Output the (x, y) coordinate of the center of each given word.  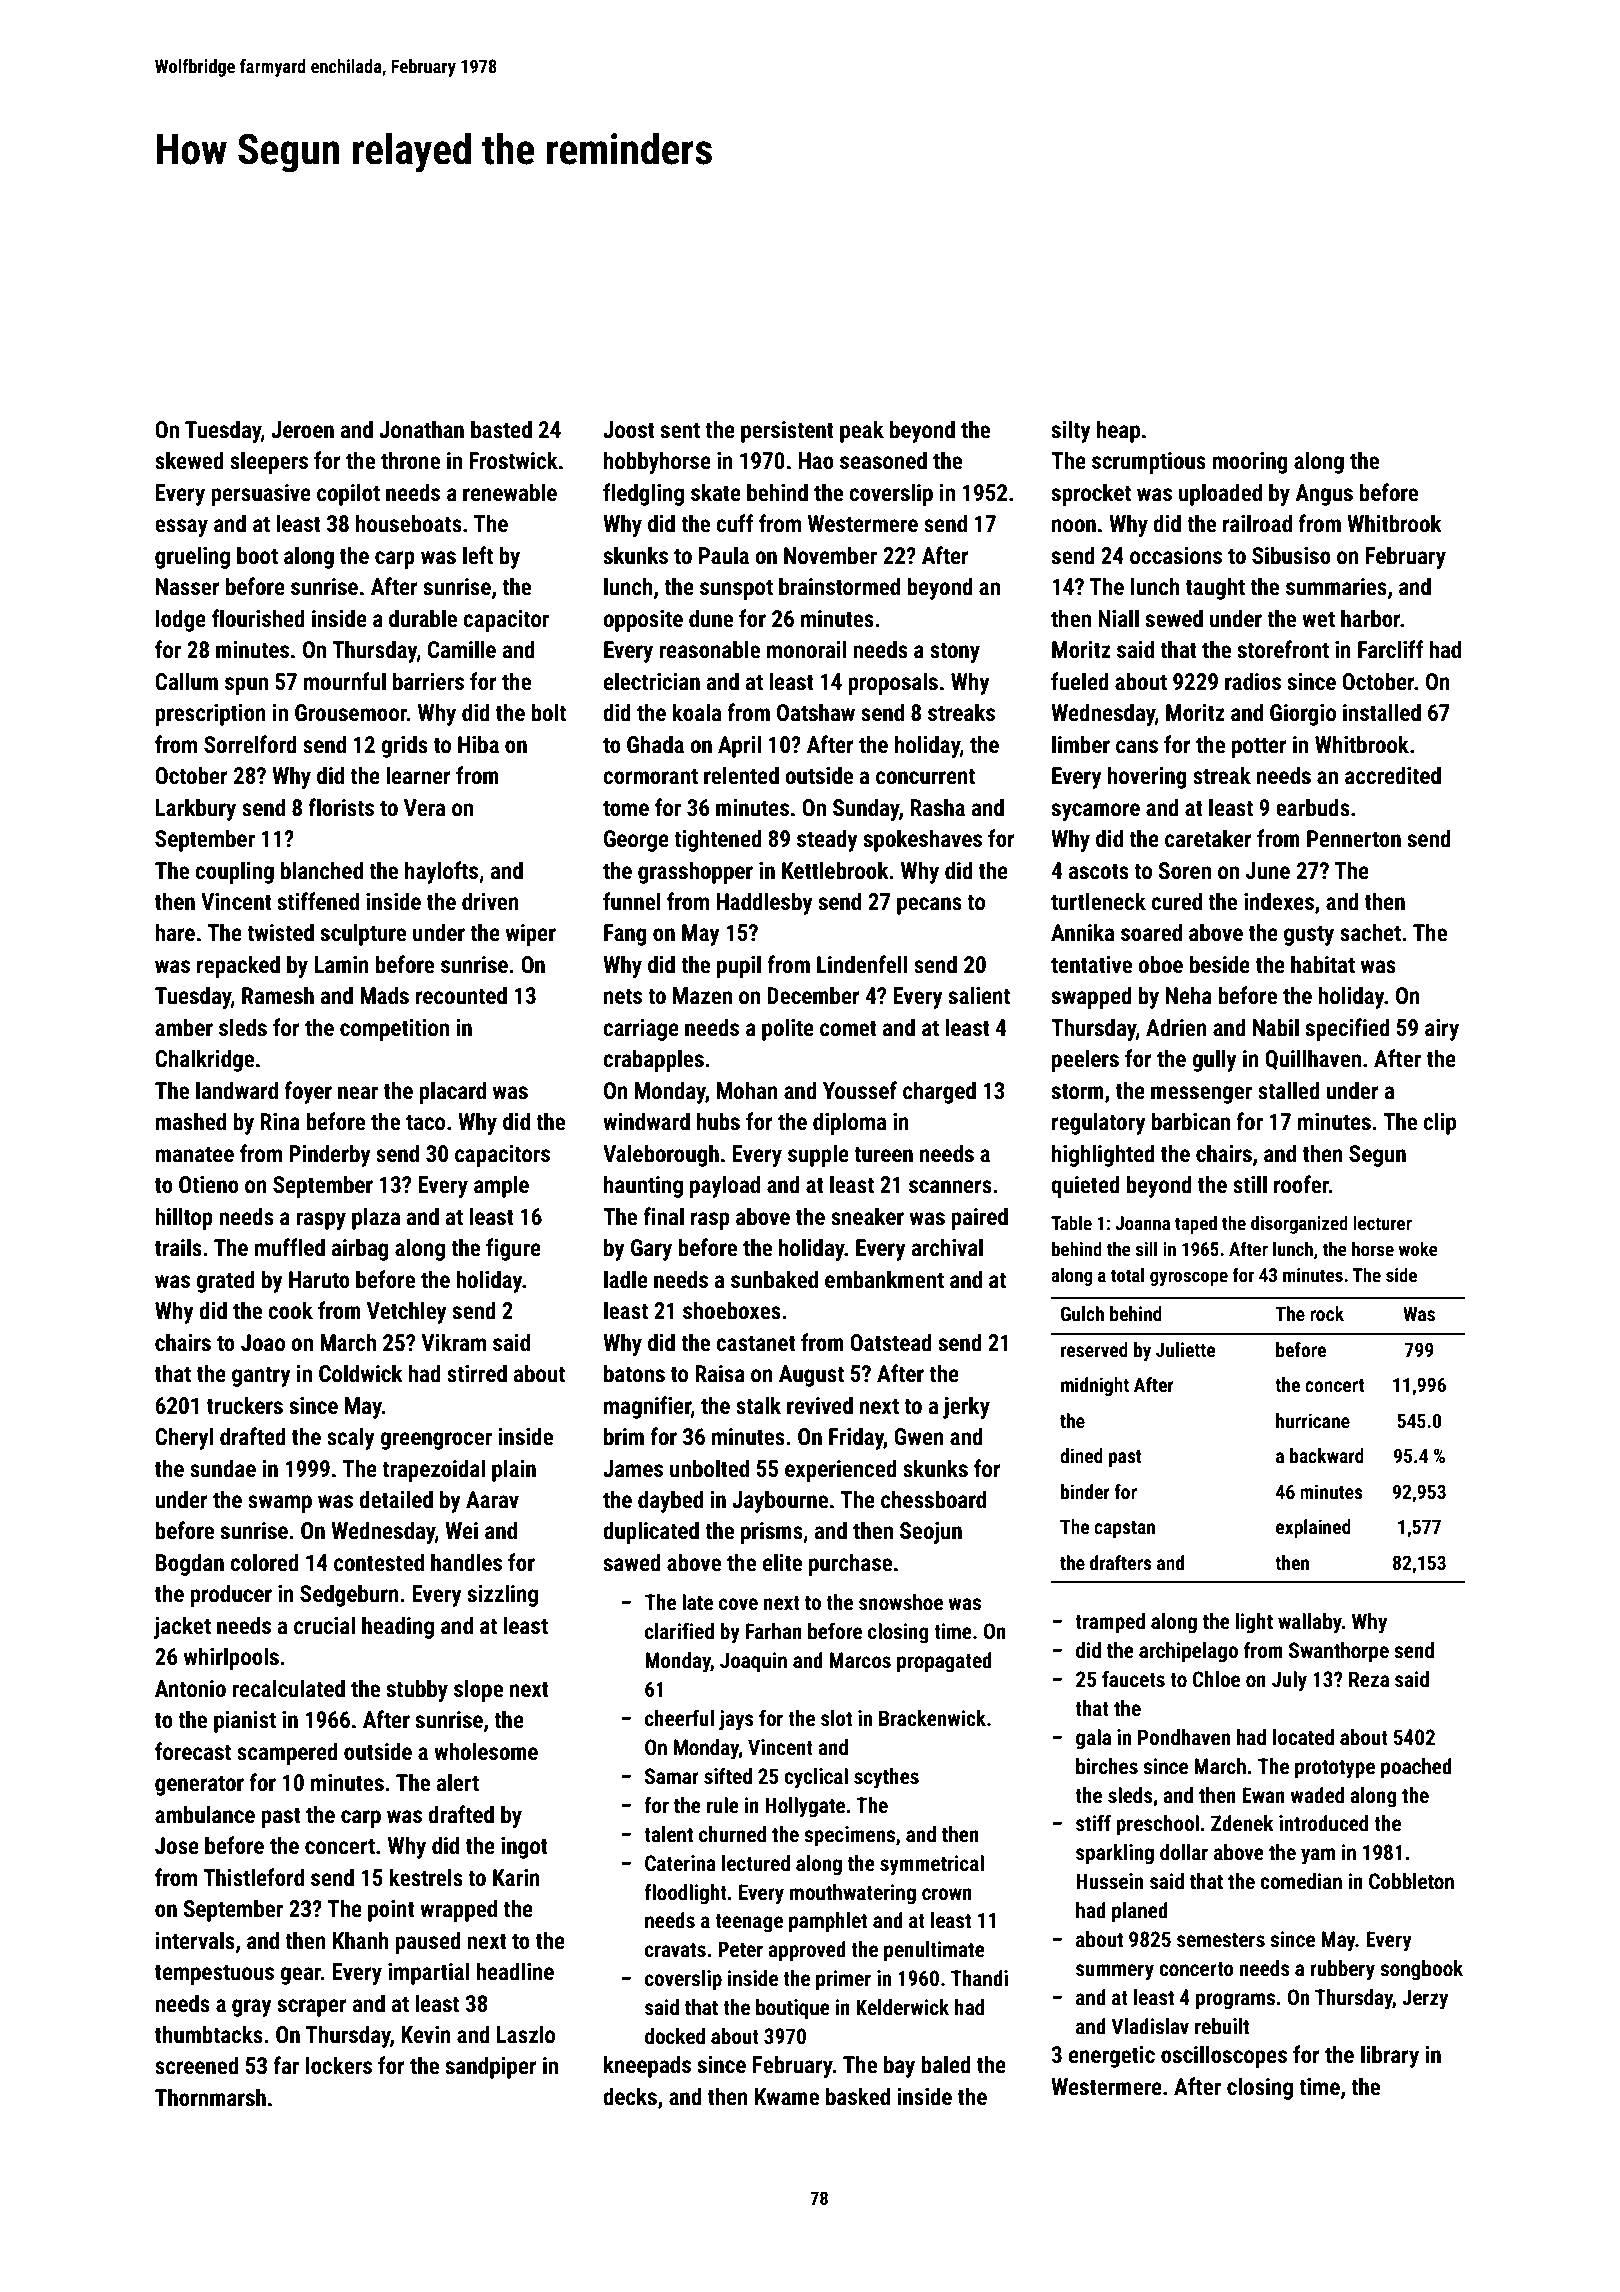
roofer (1301, 1184)
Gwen (919, 1437)
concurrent (925, 777)
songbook (1421, 1970)
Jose (177, 1846)
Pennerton (1354, 839)
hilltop (184, 1218)
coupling (234, 872)
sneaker (867, 1216)
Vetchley (407, 1312)
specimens (849, 1836)
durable (423, 618)
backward (1327, 1455)
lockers (339, 2065)
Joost (629, 430)
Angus (1324, 495)
